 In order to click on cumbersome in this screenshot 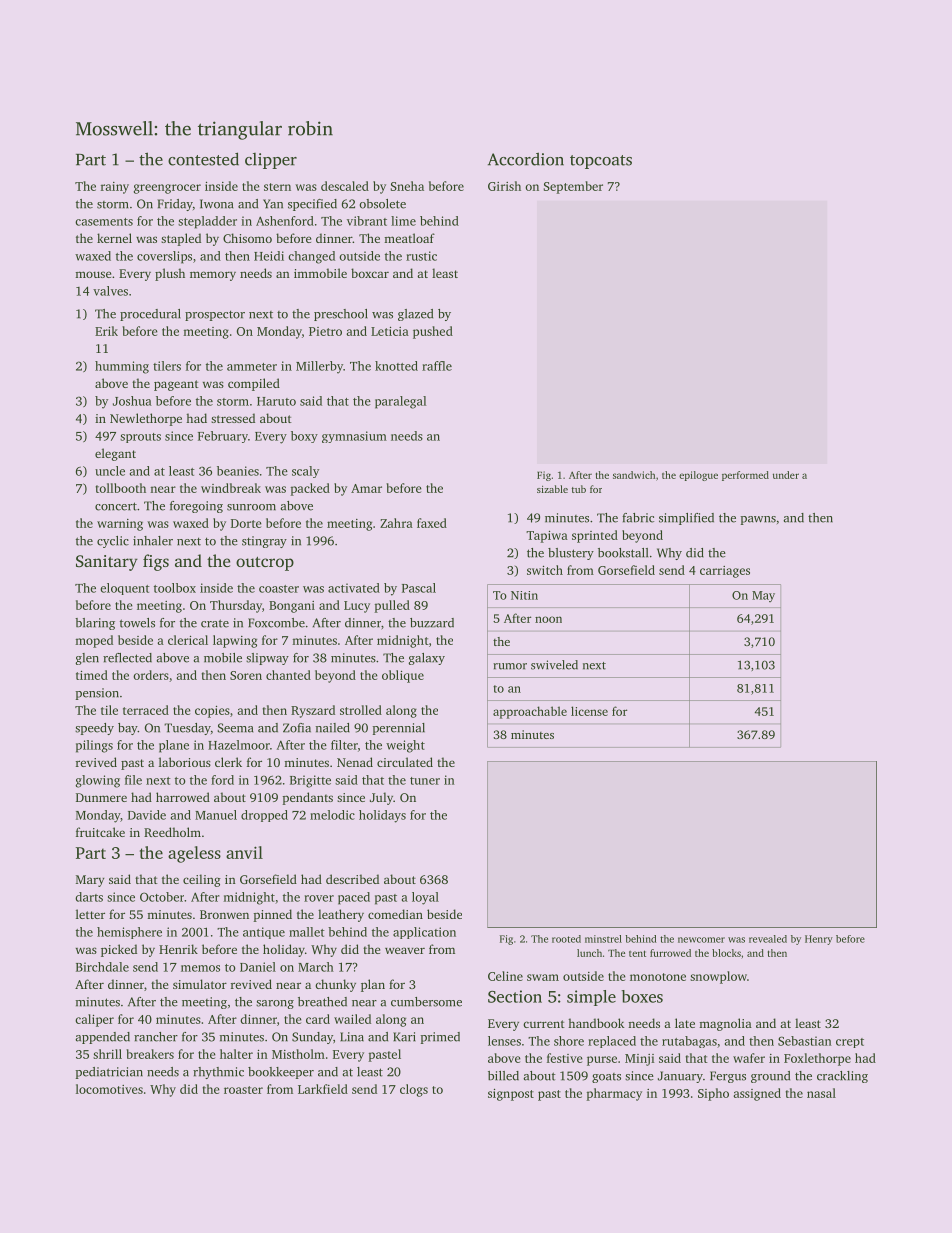, I will do `click(426, 1002)`.
